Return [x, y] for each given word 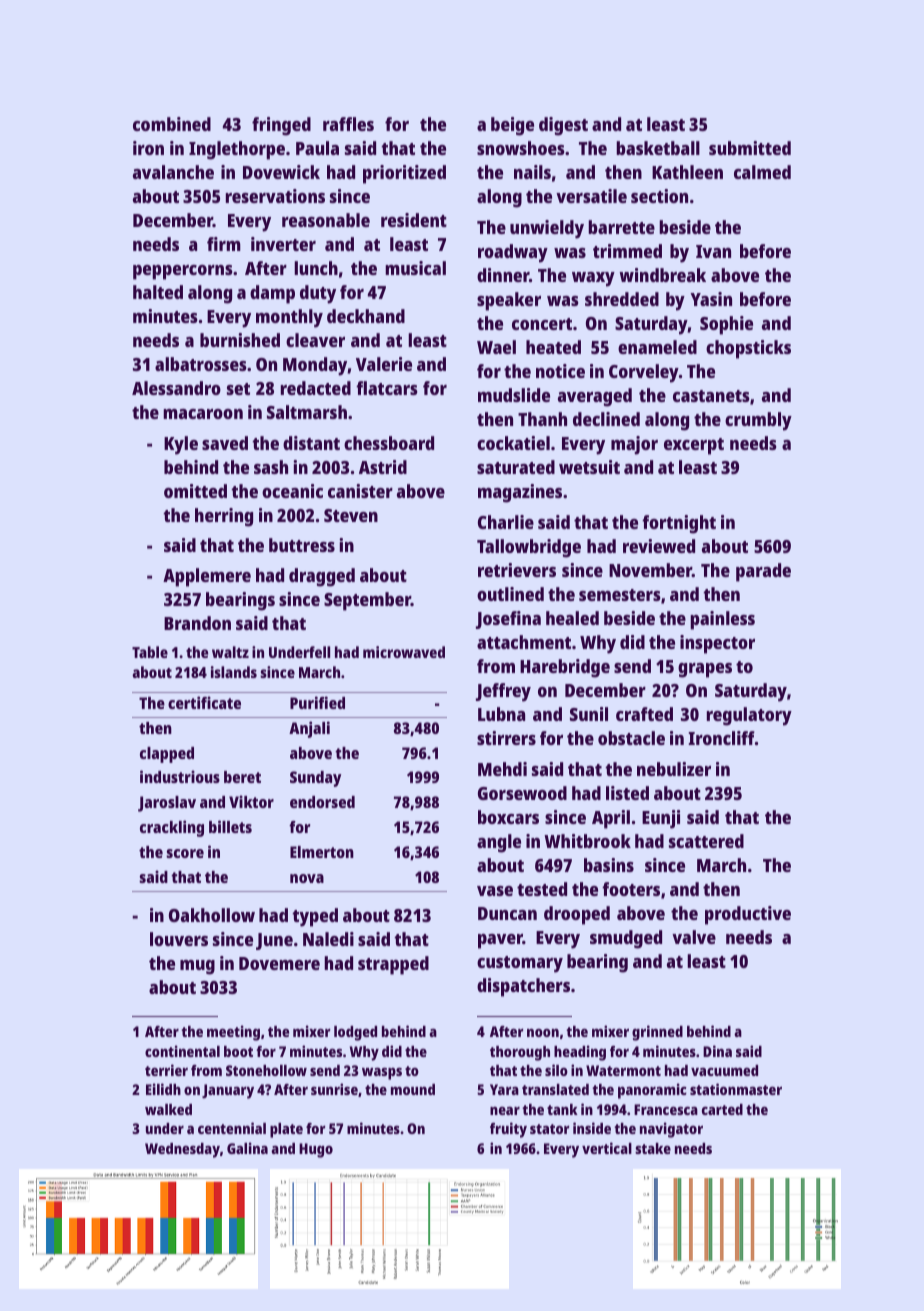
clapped [167, 755]
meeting [233, 1033]
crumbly [758, 421]
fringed [281, 126]
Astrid [383, 467]
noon [543, 1033]
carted [722, 1109]
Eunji [661, 819]
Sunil [589, 714]
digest [563, 126]
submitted [750, 148]
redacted [316, 388]
